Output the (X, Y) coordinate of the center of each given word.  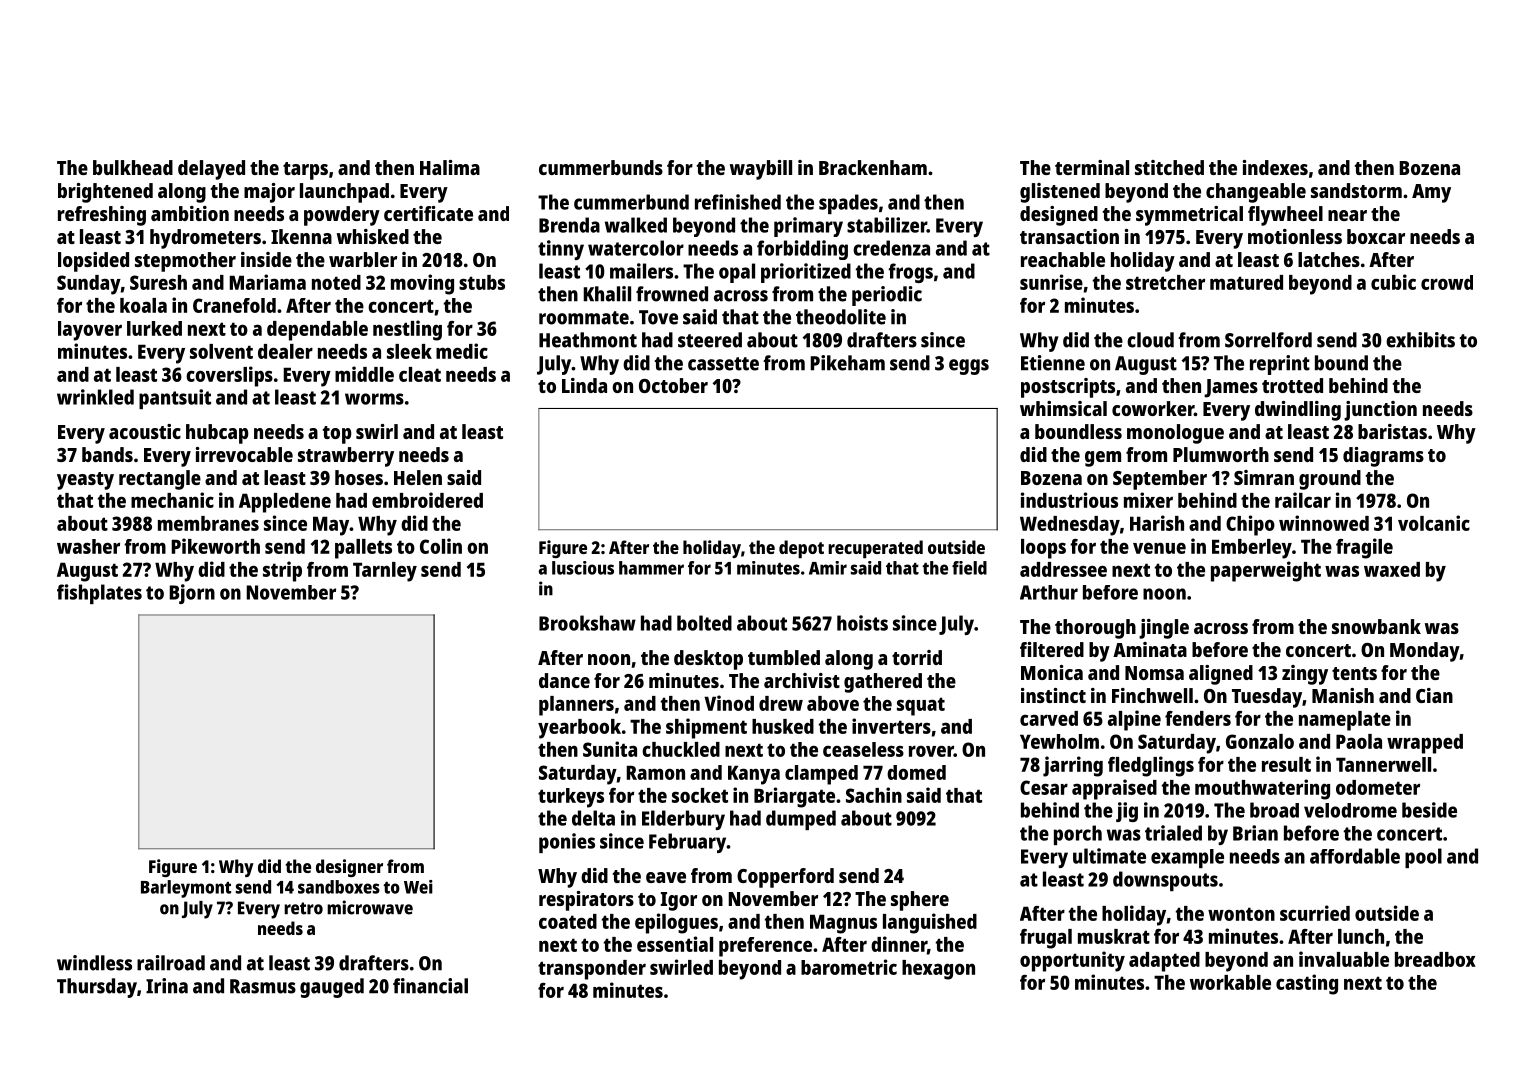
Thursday (97, 988)
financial (430, 986)
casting (1307, 984)
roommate (584, 318)
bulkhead (133, 167)
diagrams (1383, 457)
